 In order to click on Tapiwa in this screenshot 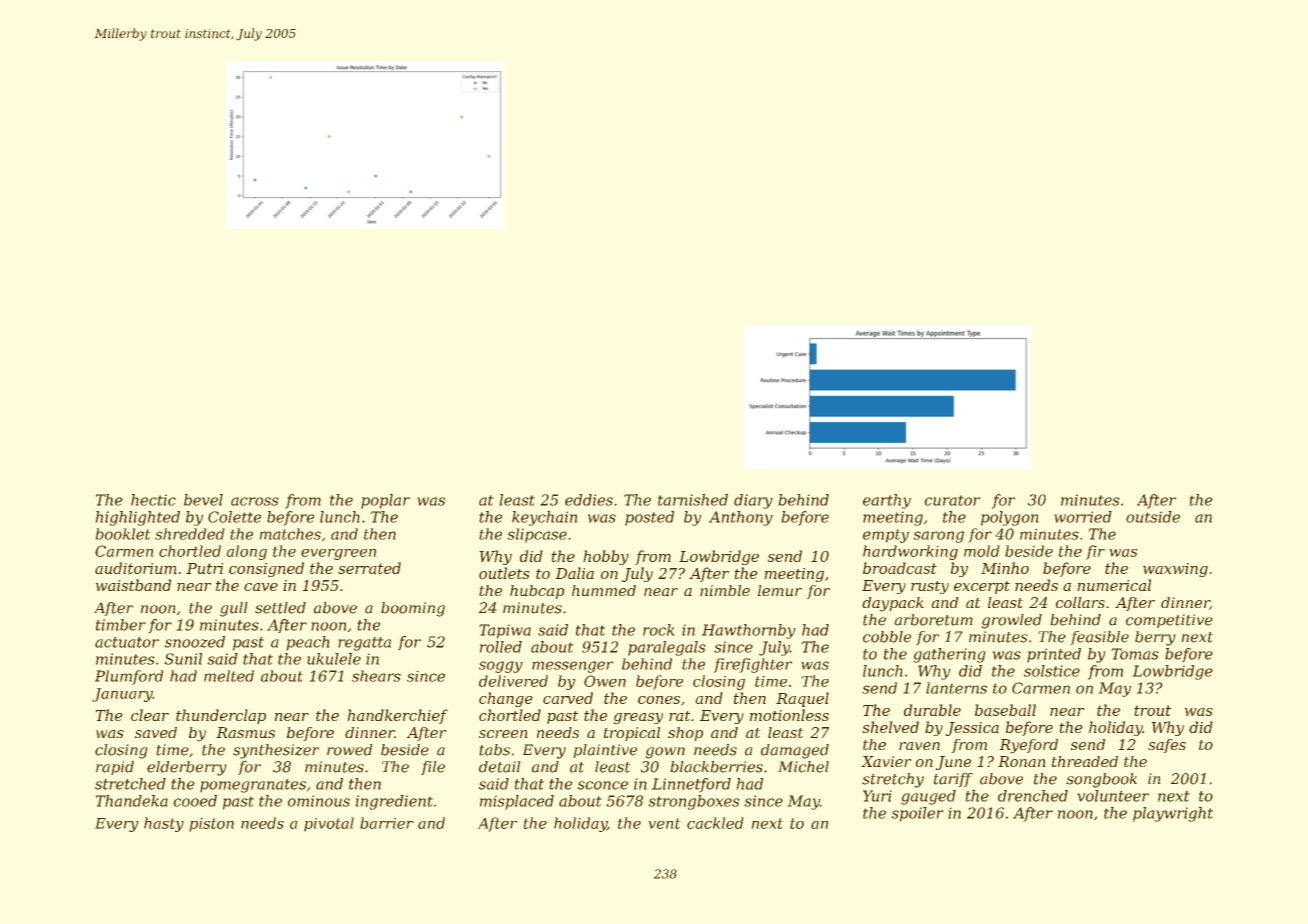, I will do `click(505, 631)`.
